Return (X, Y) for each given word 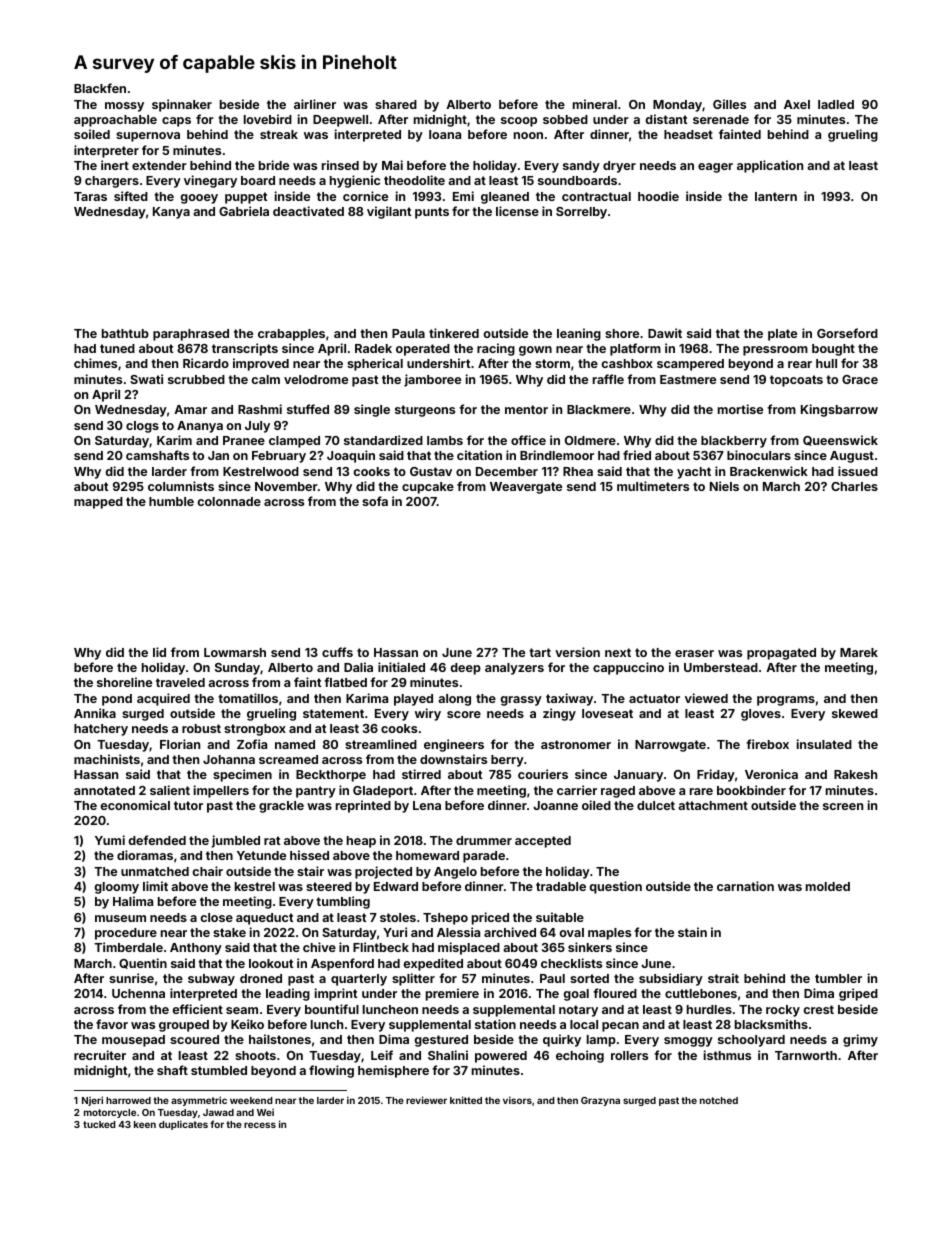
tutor (188, 805)
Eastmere (688, 379)
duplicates (183, 1125)
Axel (797, 104)
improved (261, 364)
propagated (781, 654)
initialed (401, 667)
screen (843, 806)
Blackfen (100, 88)
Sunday (237, 669)
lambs (445, 440)
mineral (595, 104)
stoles (398, 917)
